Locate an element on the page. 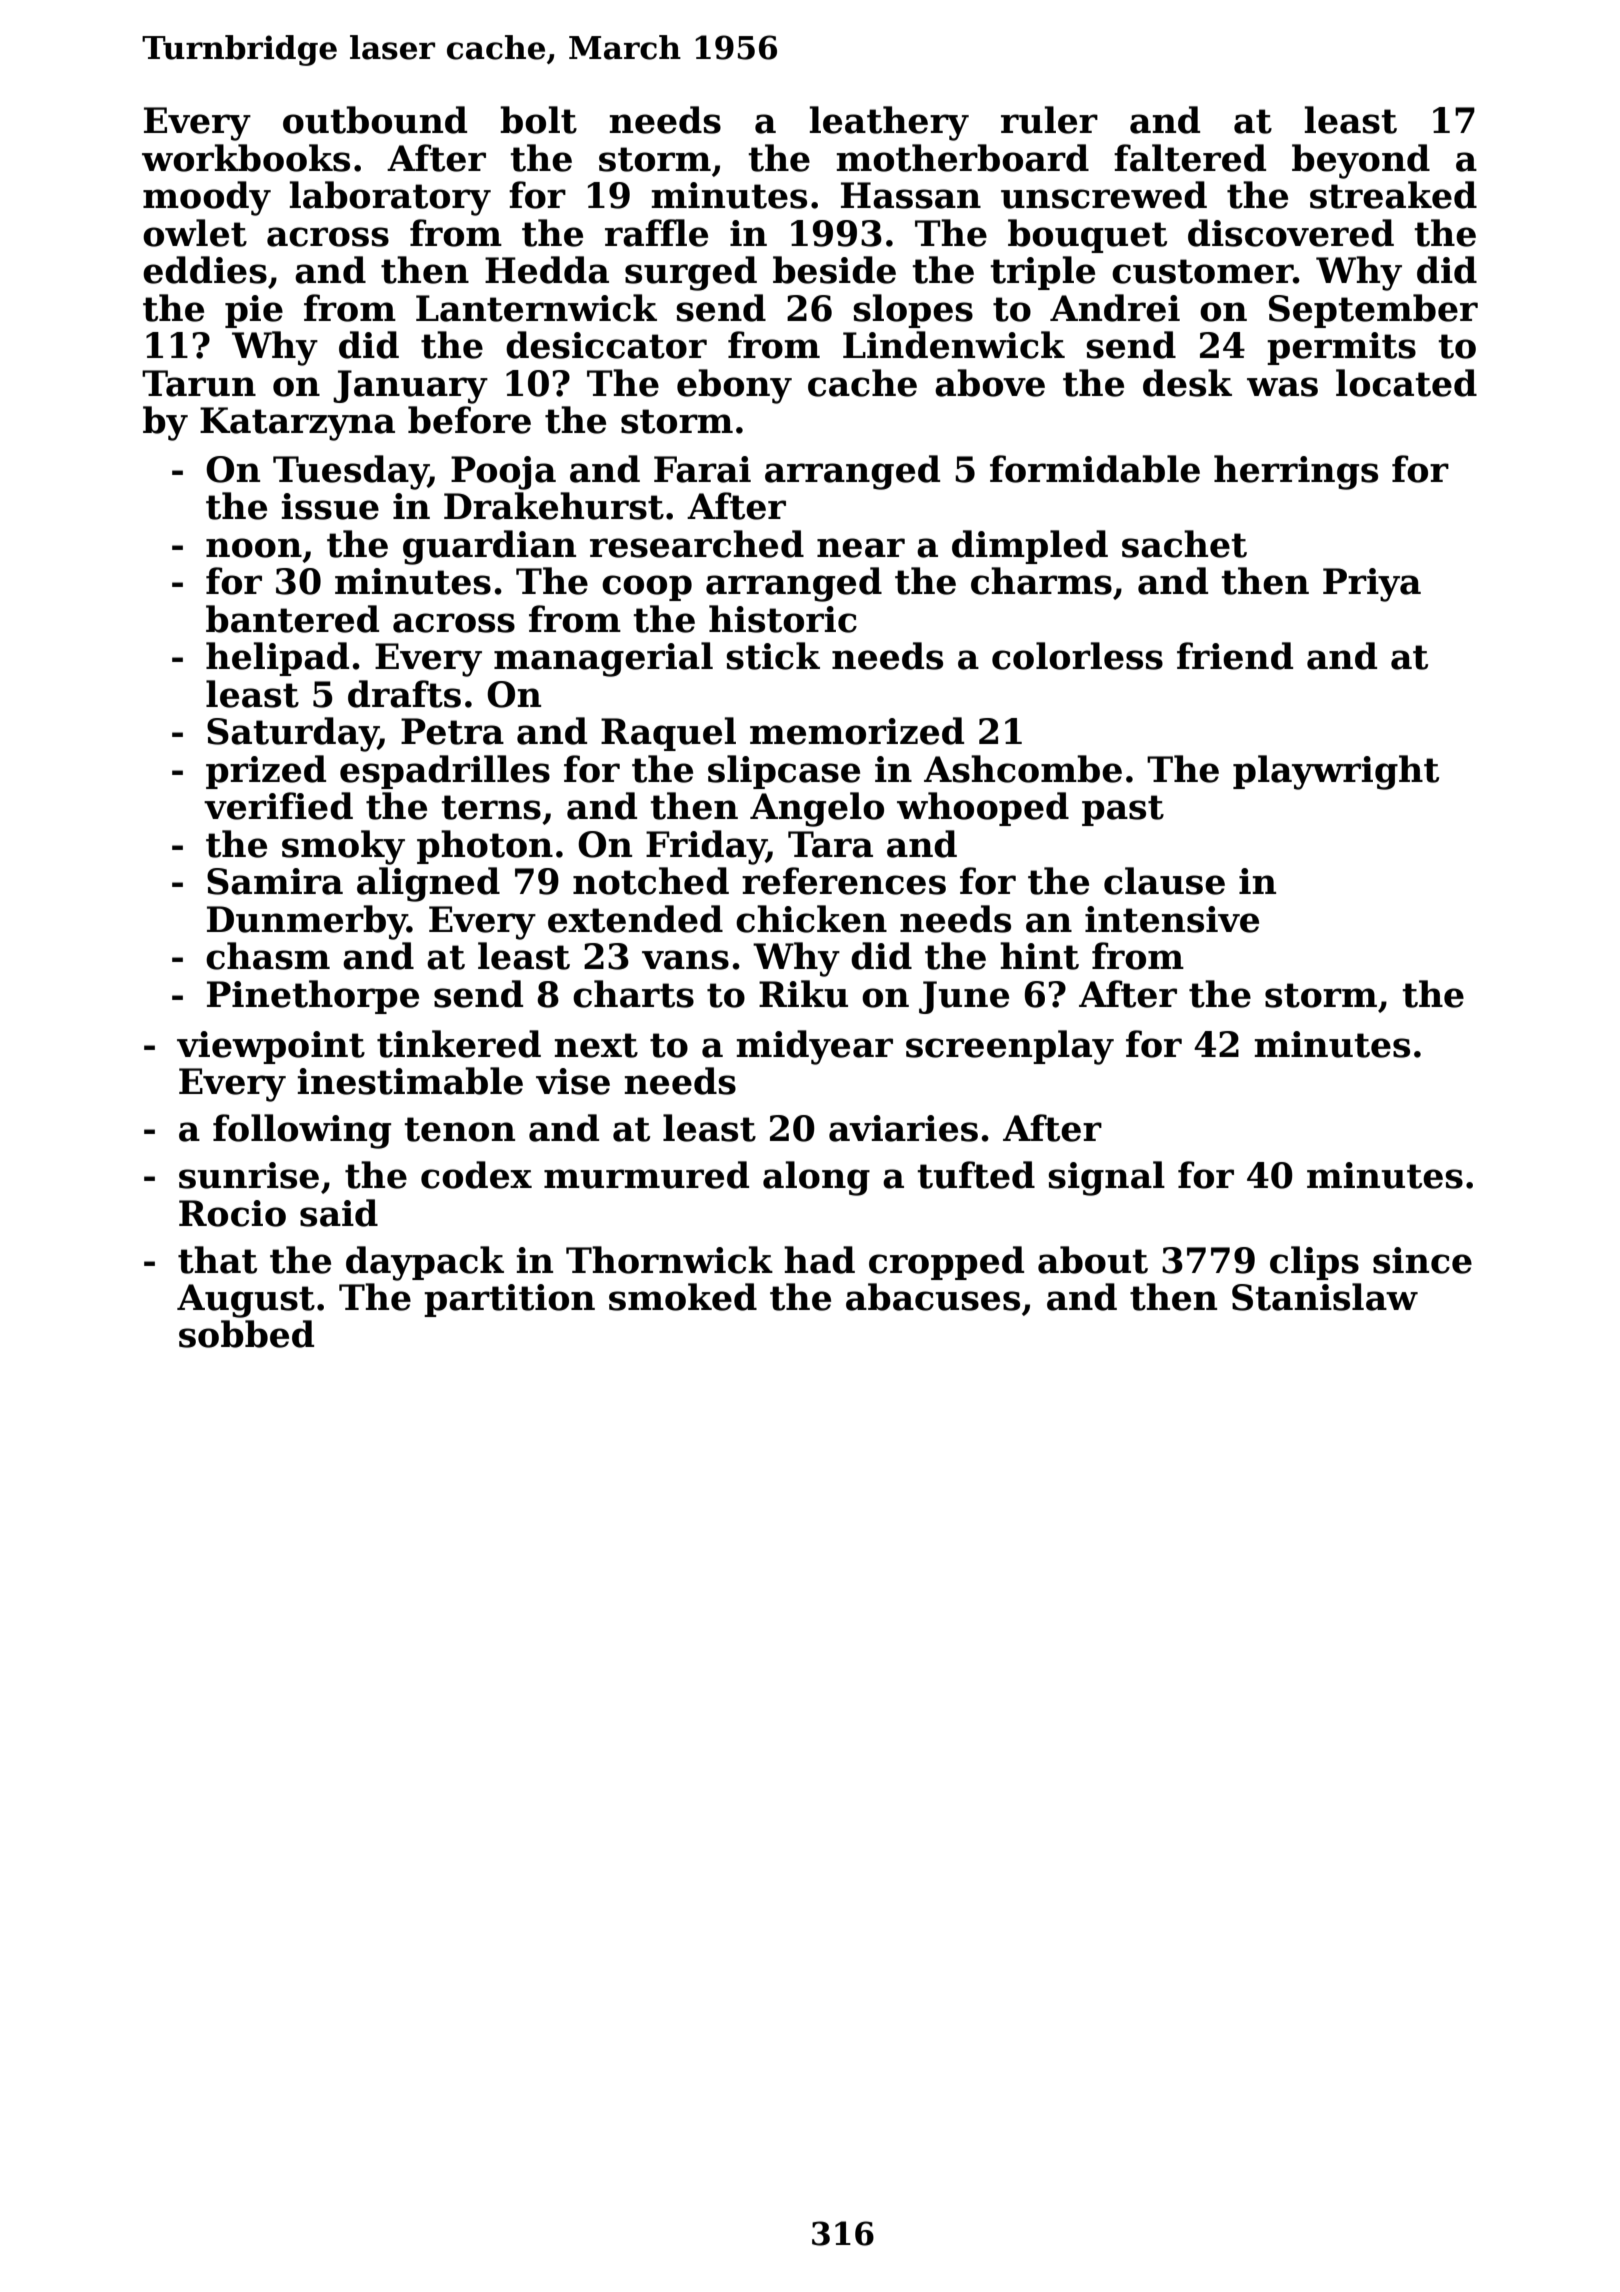 This document has width=1620, height=2292. sunrise is located at coordinates (249, 1175).
